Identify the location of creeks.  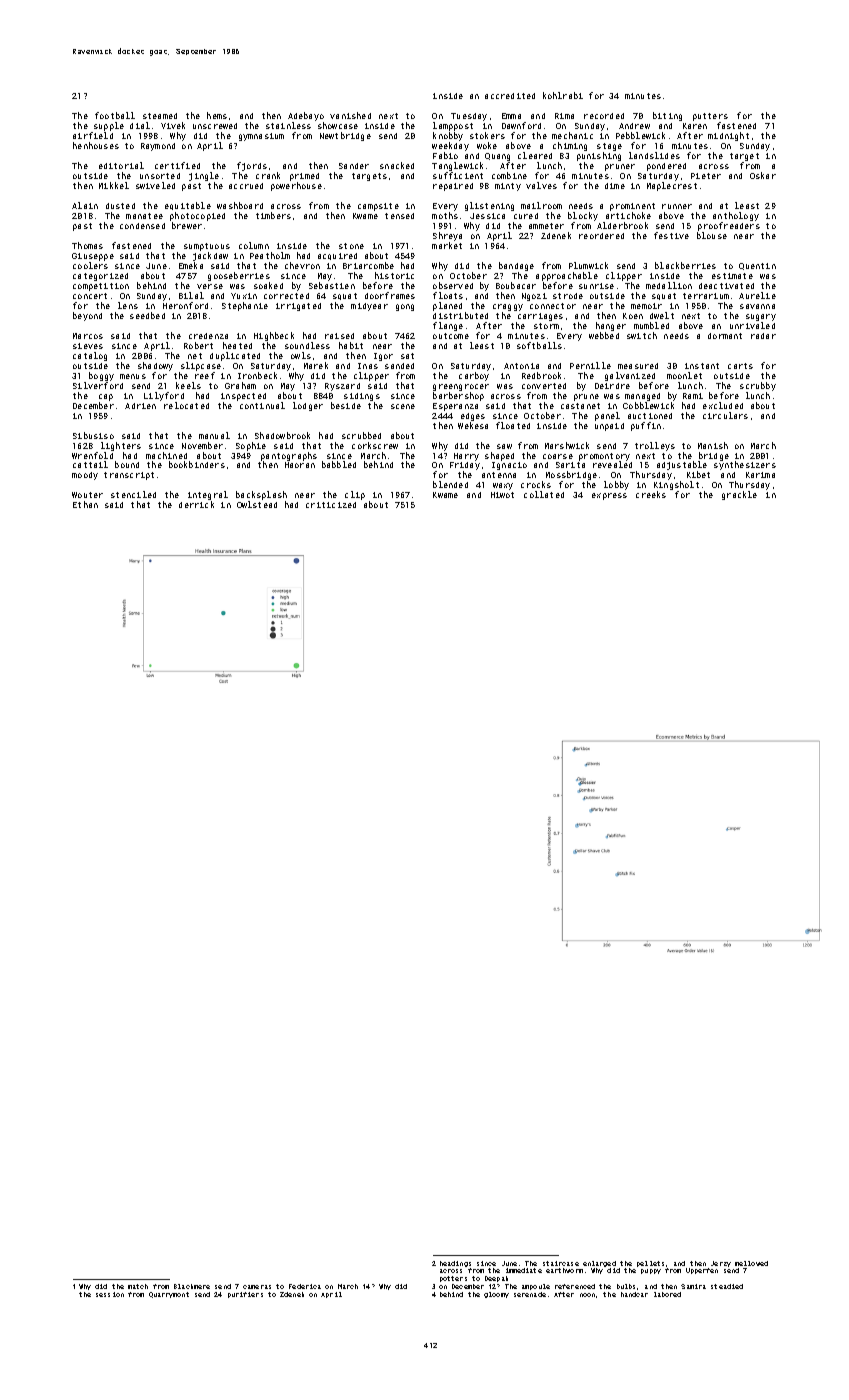
(651, 494).
